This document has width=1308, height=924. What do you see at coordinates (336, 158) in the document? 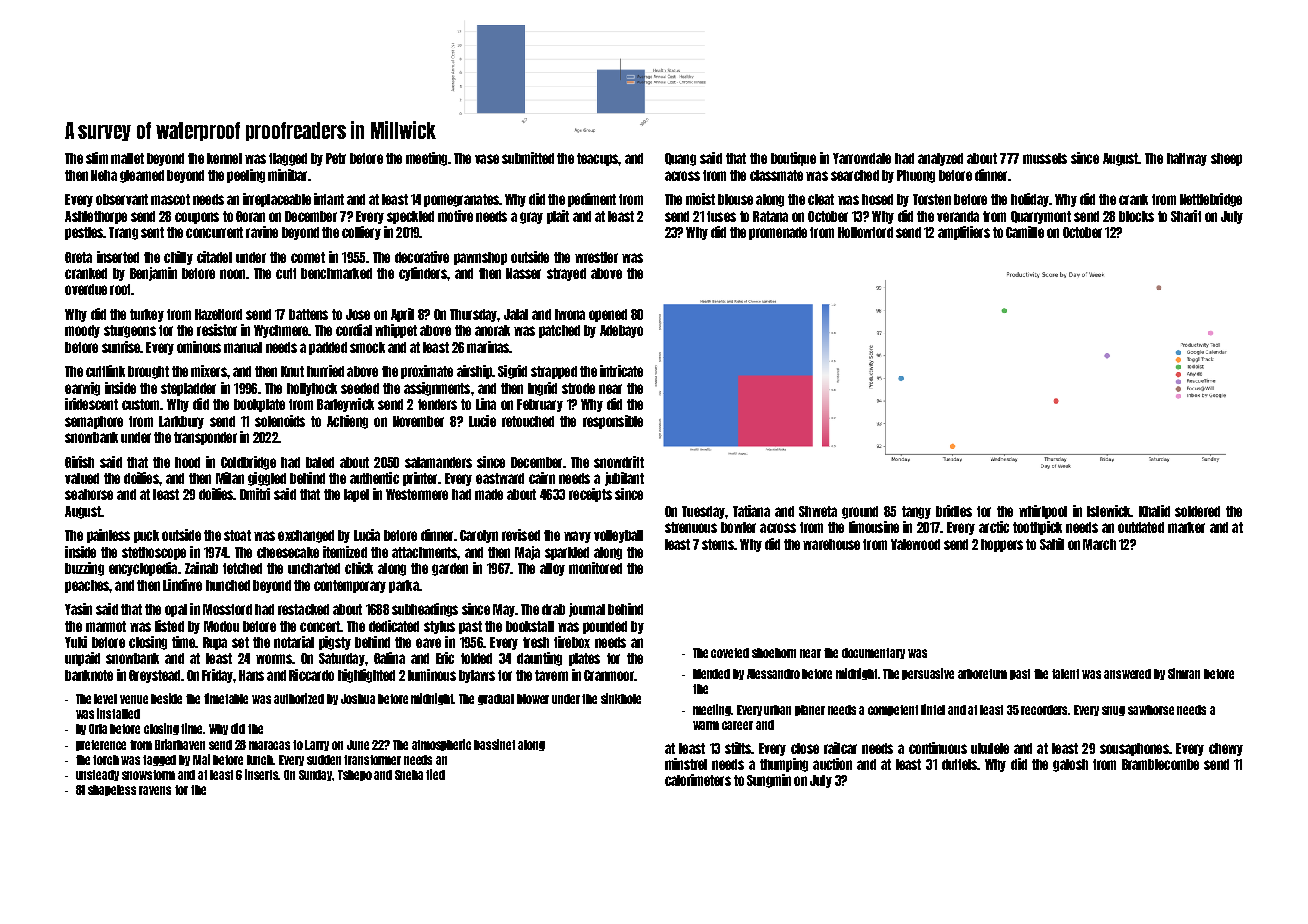
I see `Petr` at bounding box center [336, 158].
